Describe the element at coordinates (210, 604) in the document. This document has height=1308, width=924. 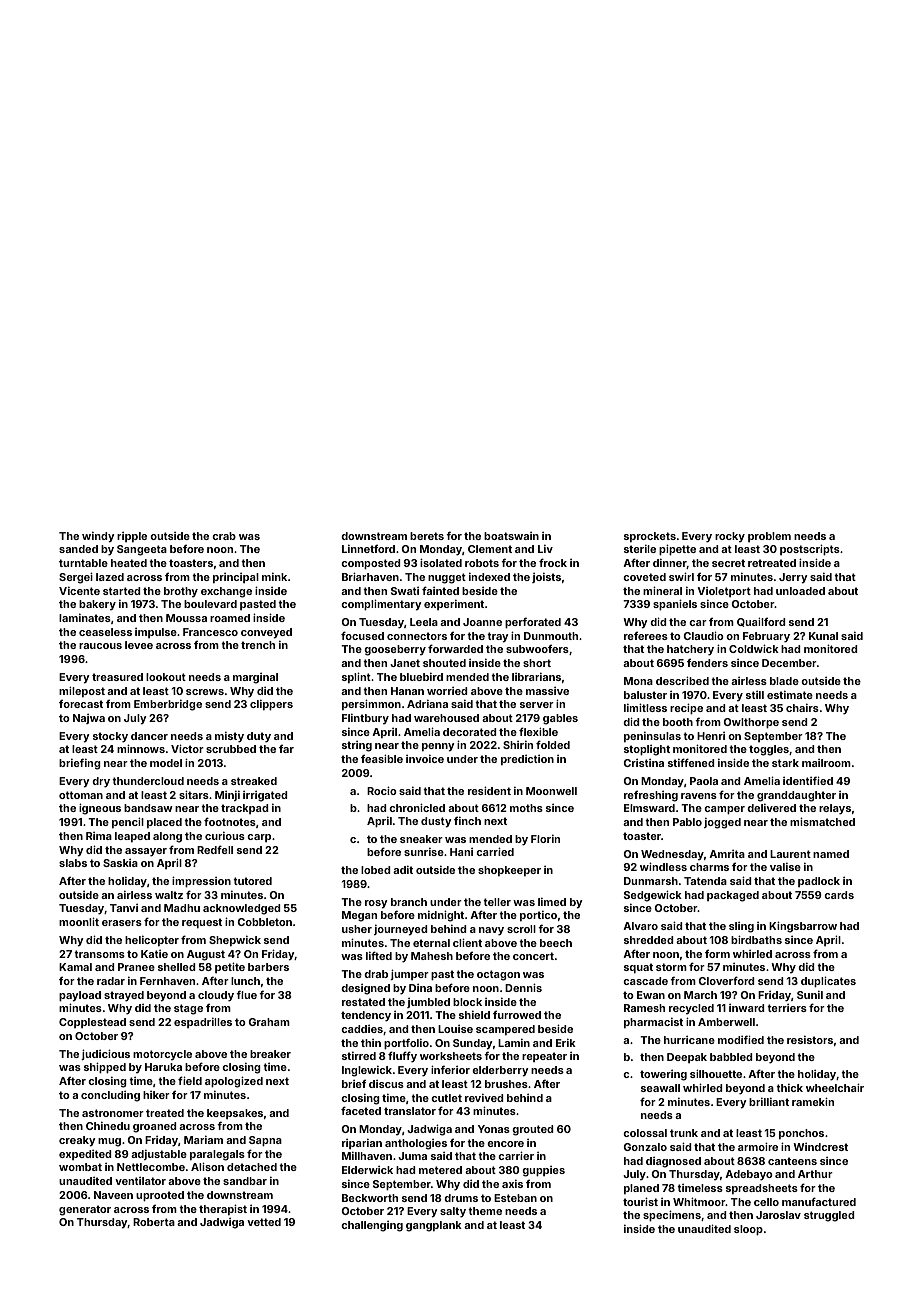
I see `boulevard` at that location.
